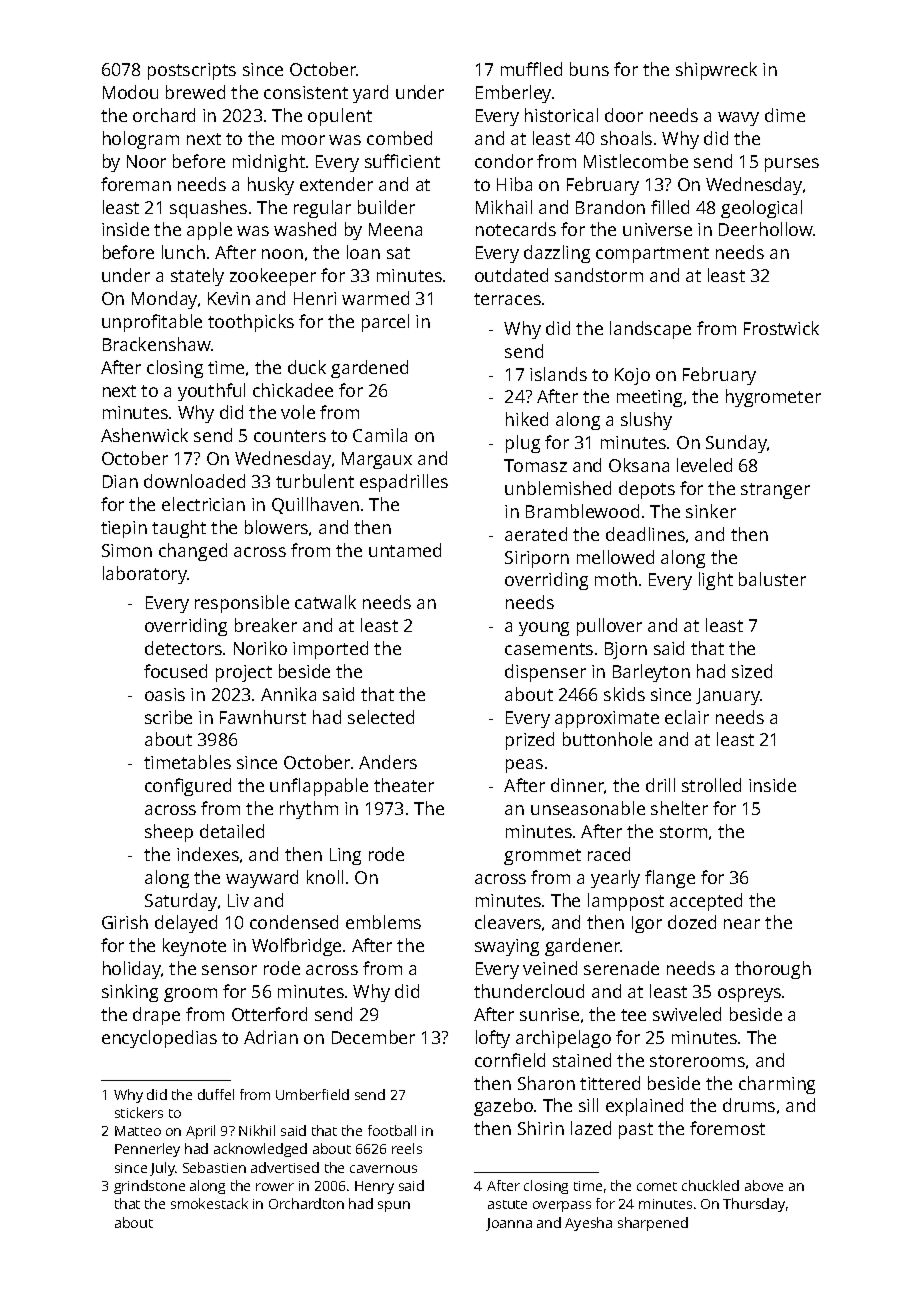  Describe the element at coordinates (766, 229) in the screenshot. I see `Deerhollow` at that location.
